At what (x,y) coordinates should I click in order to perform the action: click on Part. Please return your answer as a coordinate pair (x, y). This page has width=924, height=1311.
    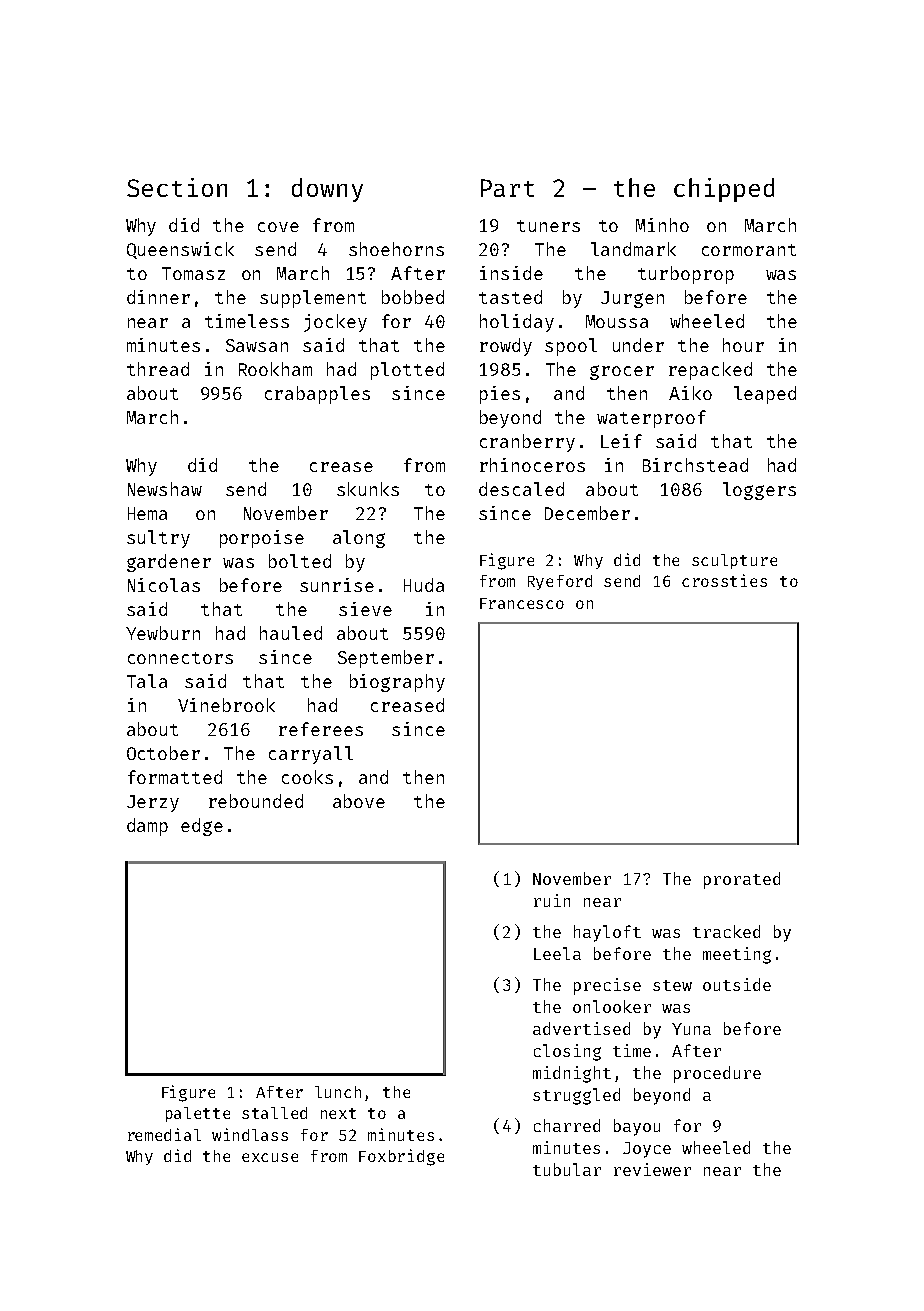
    Looking at the image, I should click on (507, 188).
